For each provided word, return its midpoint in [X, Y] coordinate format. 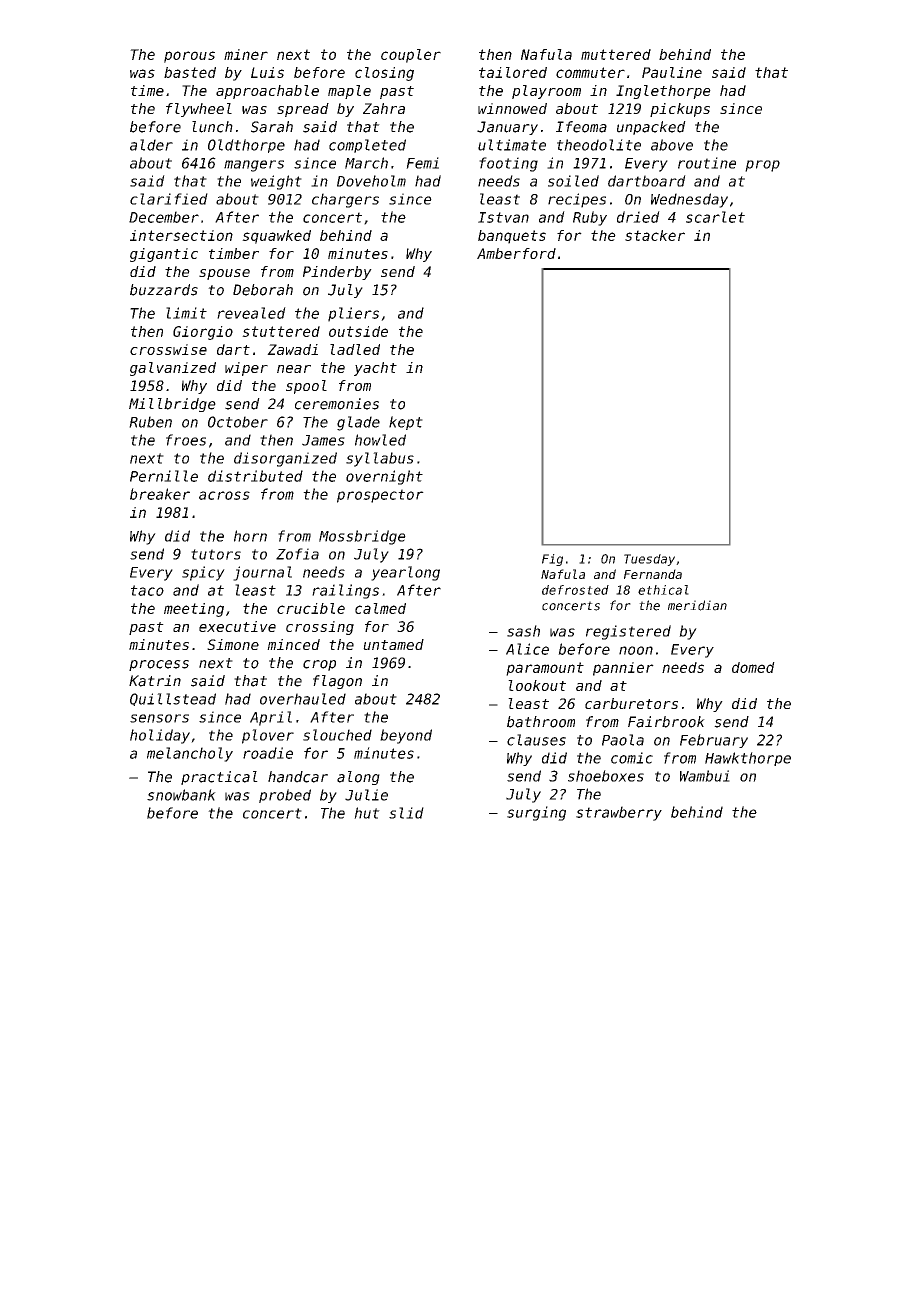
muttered [616, 54]
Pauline [672, 72]
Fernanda [653, 574]
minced [293, 644]
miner [246, 54]
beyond [406, 736]
